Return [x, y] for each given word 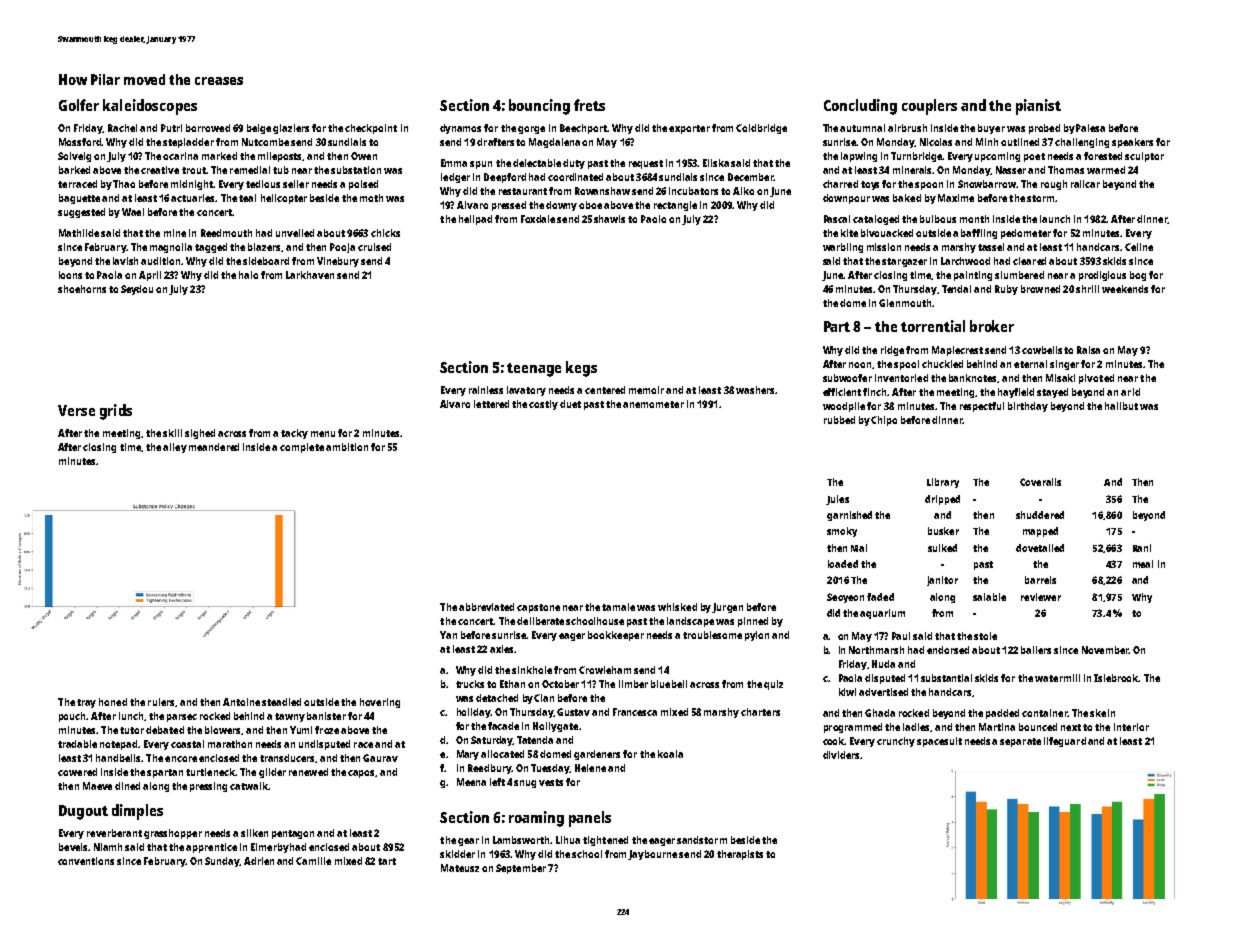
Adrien [259, 861]
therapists [740, 855]
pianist [1038, 107]
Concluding [860, 107]
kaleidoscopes [150, 107]
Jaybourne [652, 855]
